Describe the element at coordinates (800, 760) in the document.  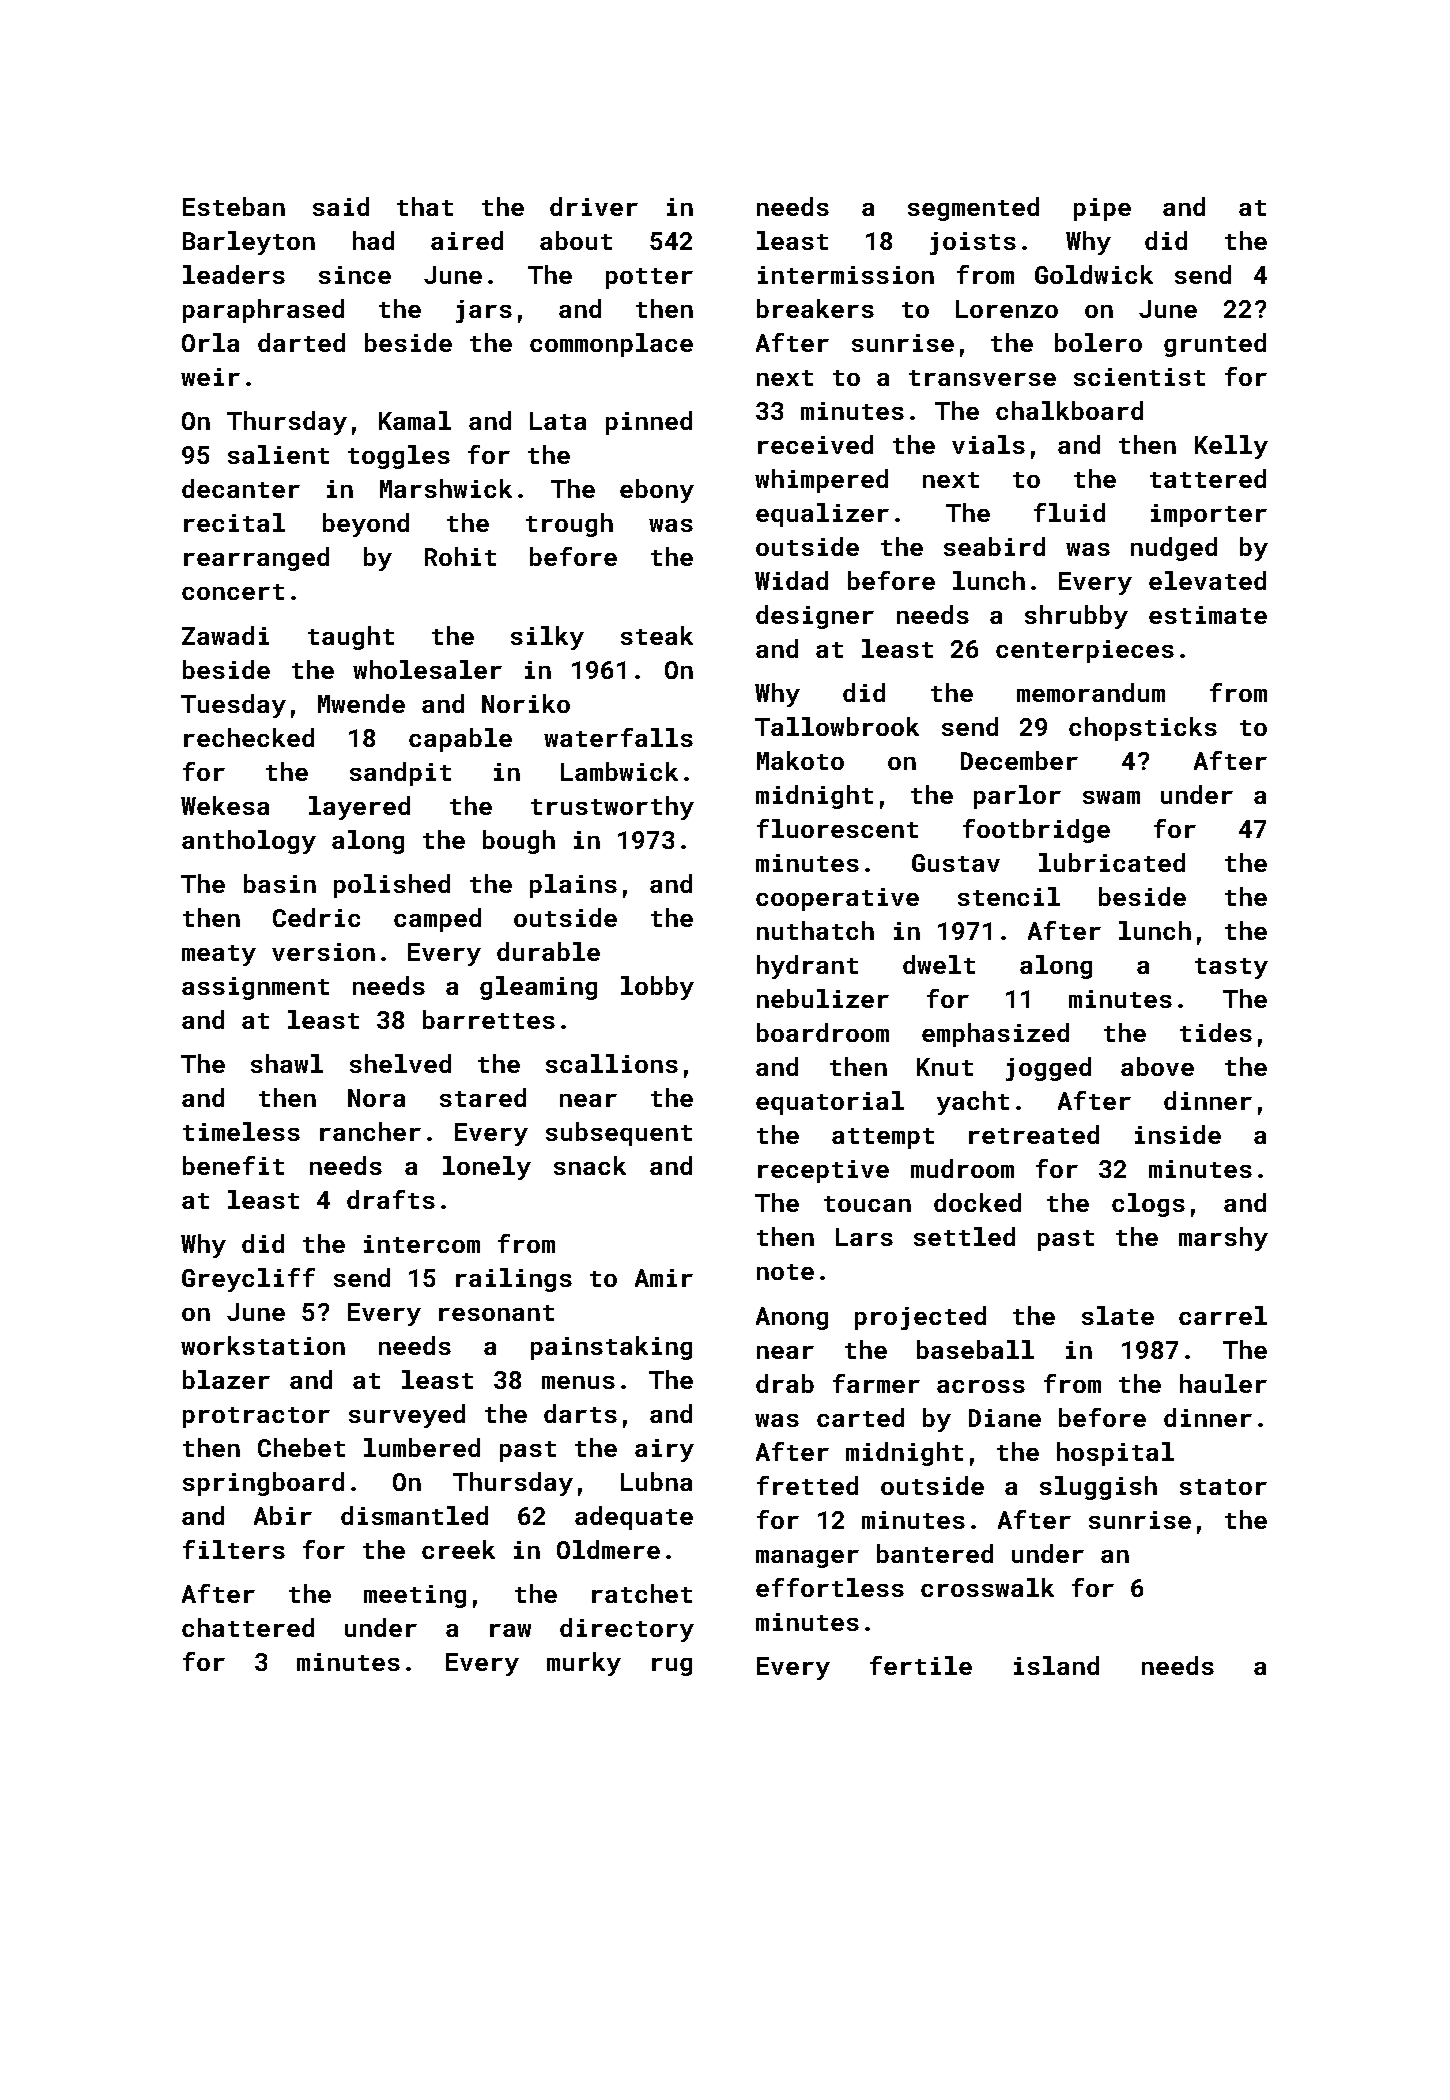
I see `Makoto` at that location.
